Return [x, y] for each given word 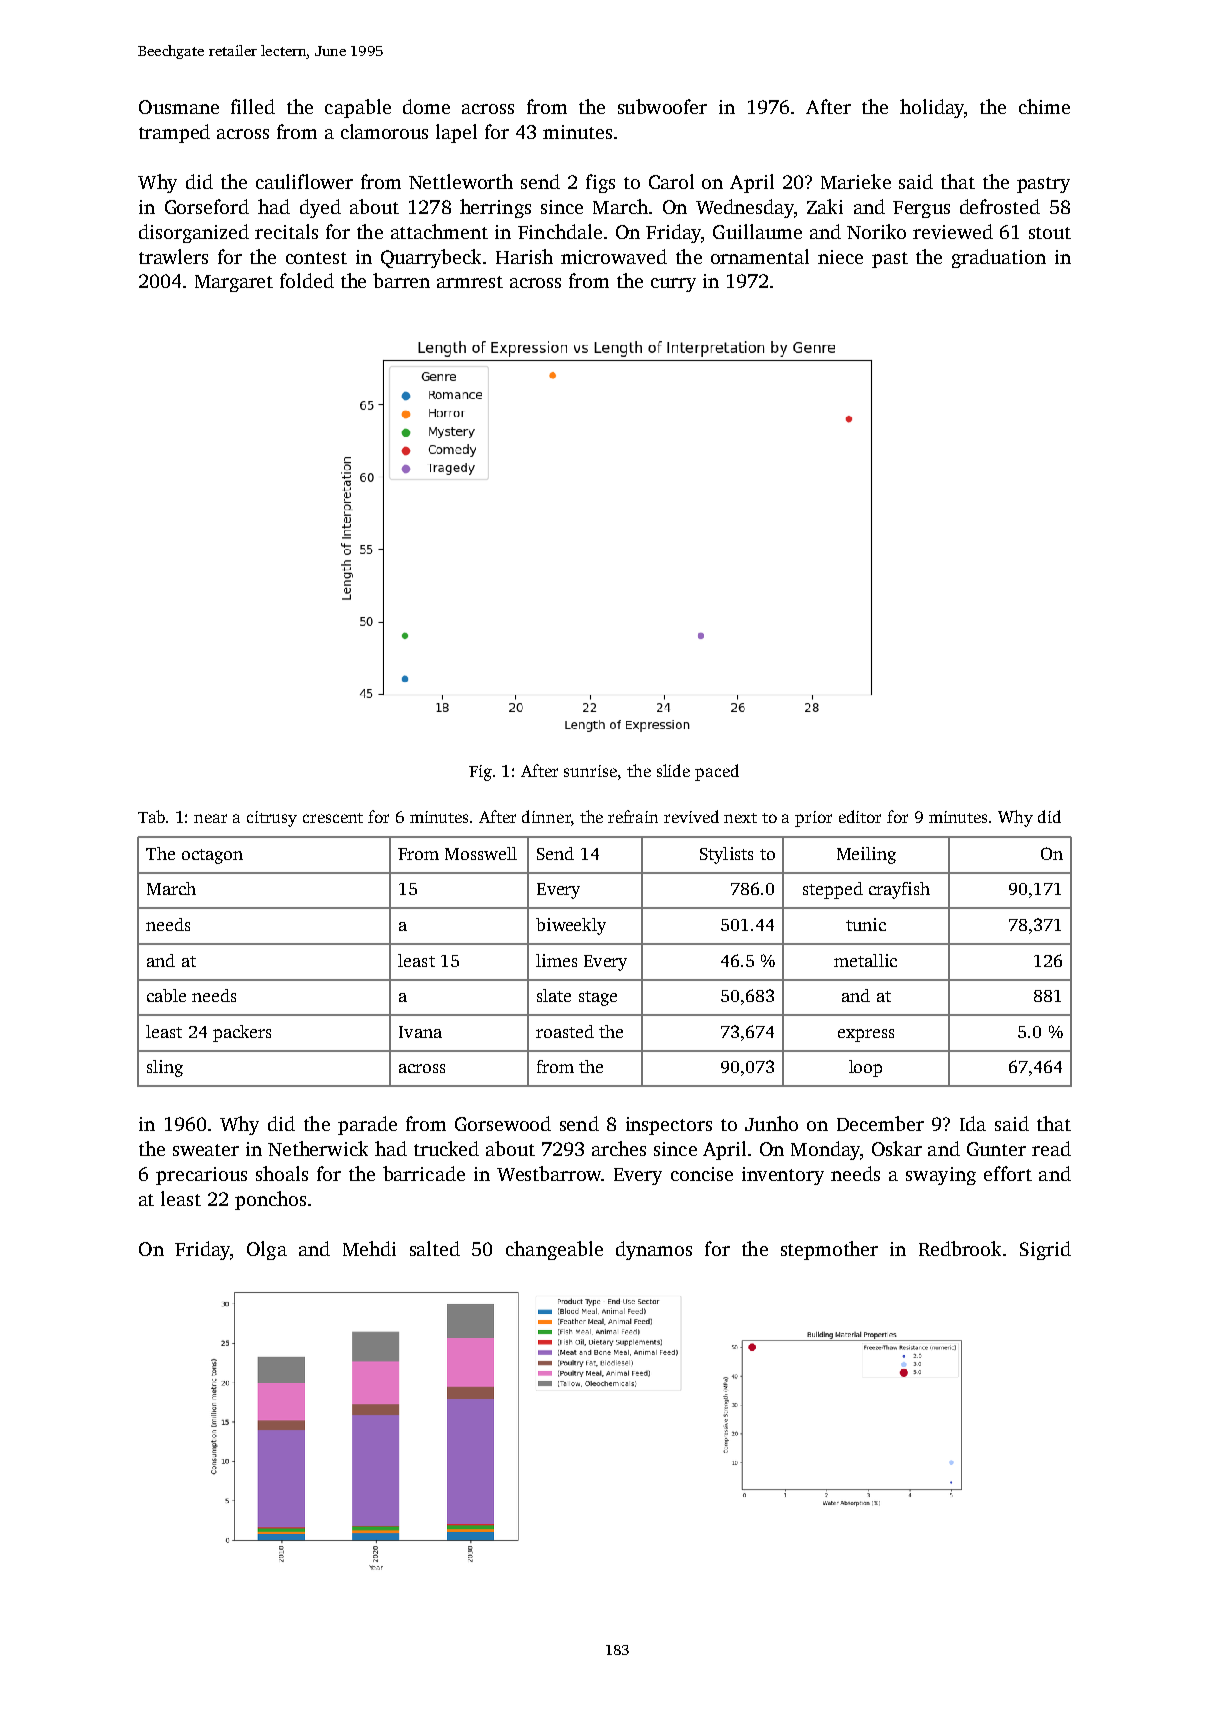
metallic [865, 960]
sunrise [590, 771]
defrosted [1000, 206]
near [210, 818]
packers [242, 1033]
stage [598, 998]
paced [717, 772]
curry [673, 285]
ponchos [270, 1200]
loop [865, 1068]
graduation [999, 258]
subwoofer [662, 106]
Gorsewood [503, 1123]
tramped [174, 133]
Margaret [234, 283]
